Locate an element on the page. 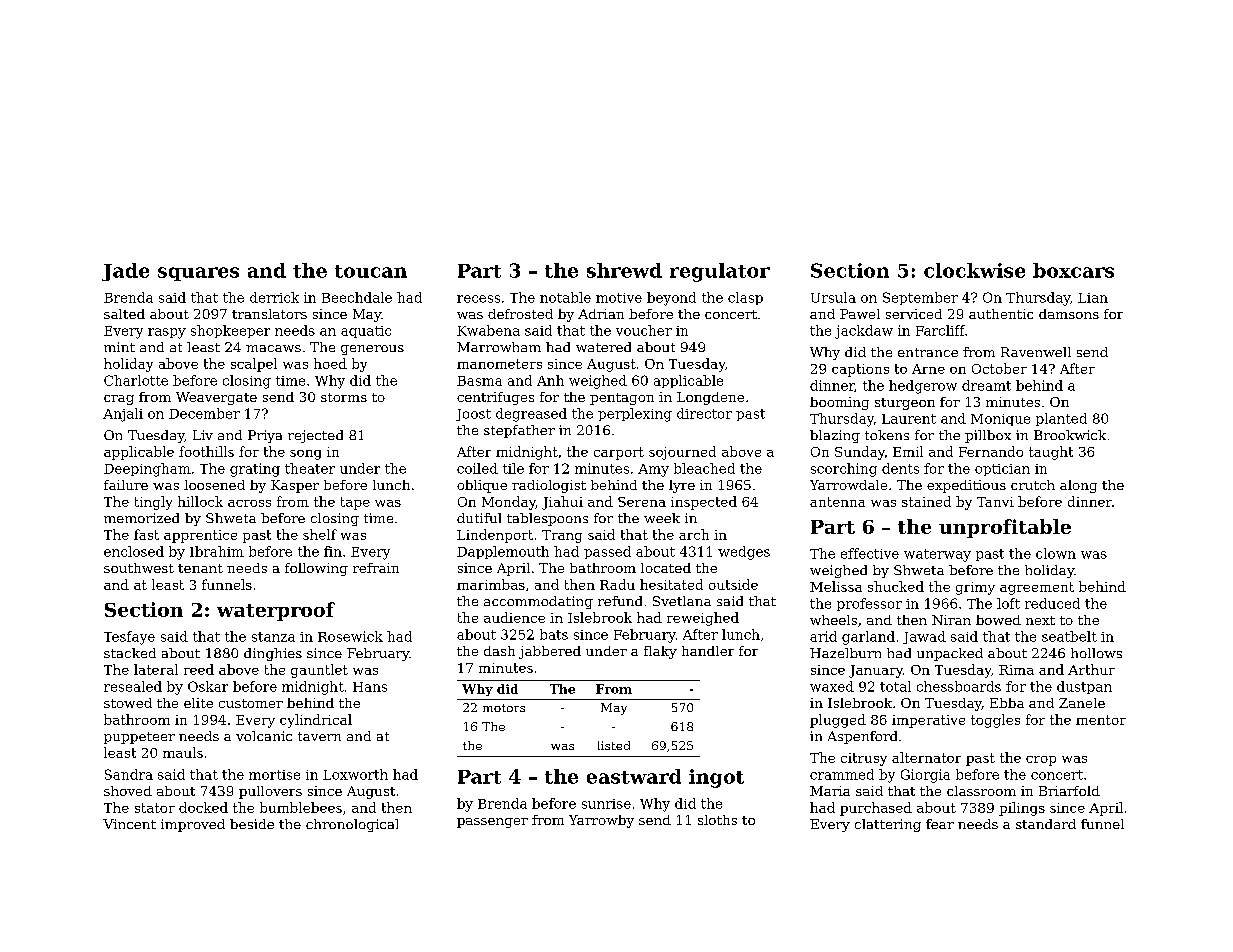 This image has width=1233, height=952. Monique is located at coordinates (1000, 420).
